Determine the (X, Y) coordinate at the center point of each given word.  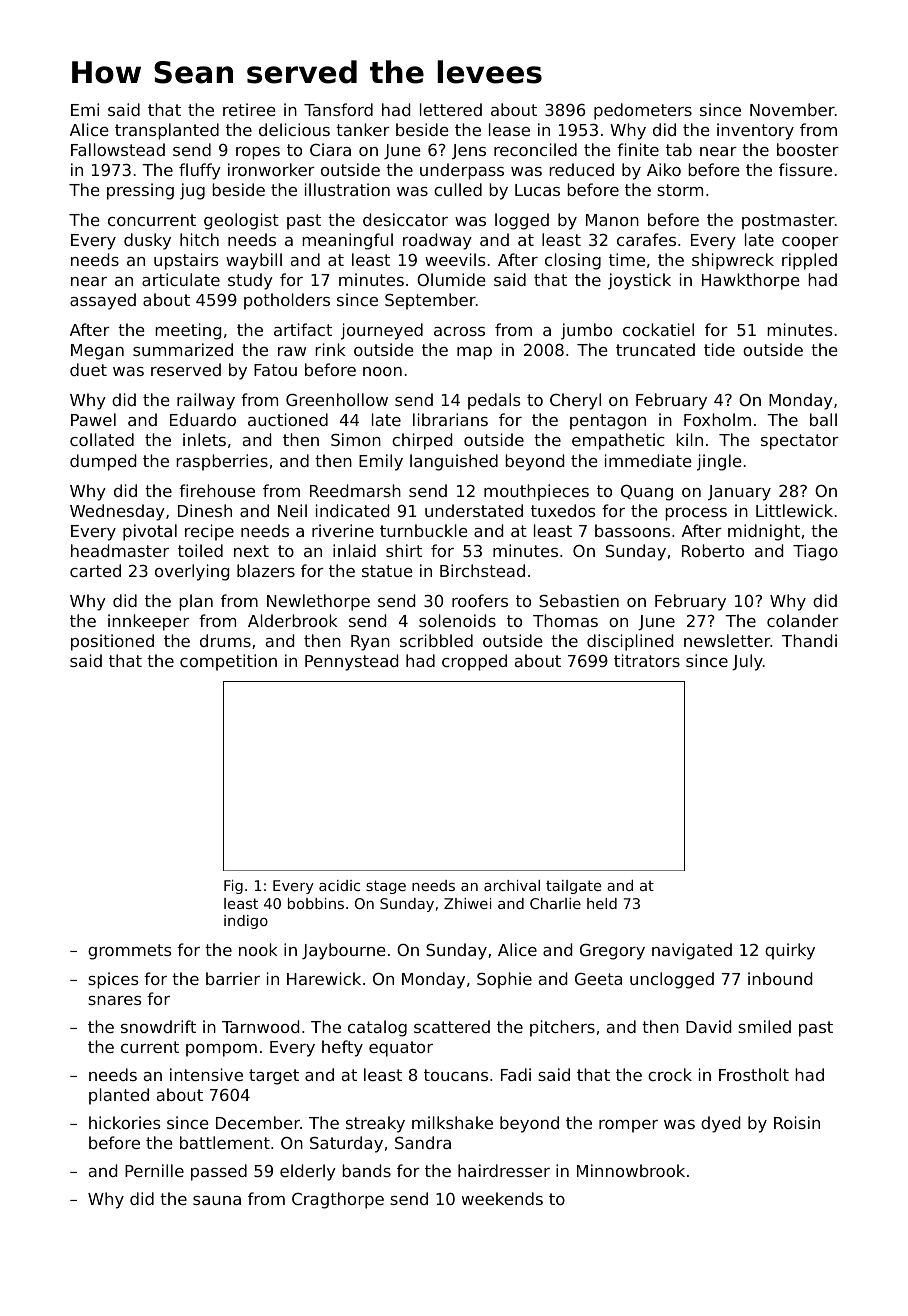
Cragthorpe (338, 1200)
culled (458, 189)
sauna (217, 1200)
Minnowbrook (631, 1170)
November (792, 109)
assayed (103, 301)
